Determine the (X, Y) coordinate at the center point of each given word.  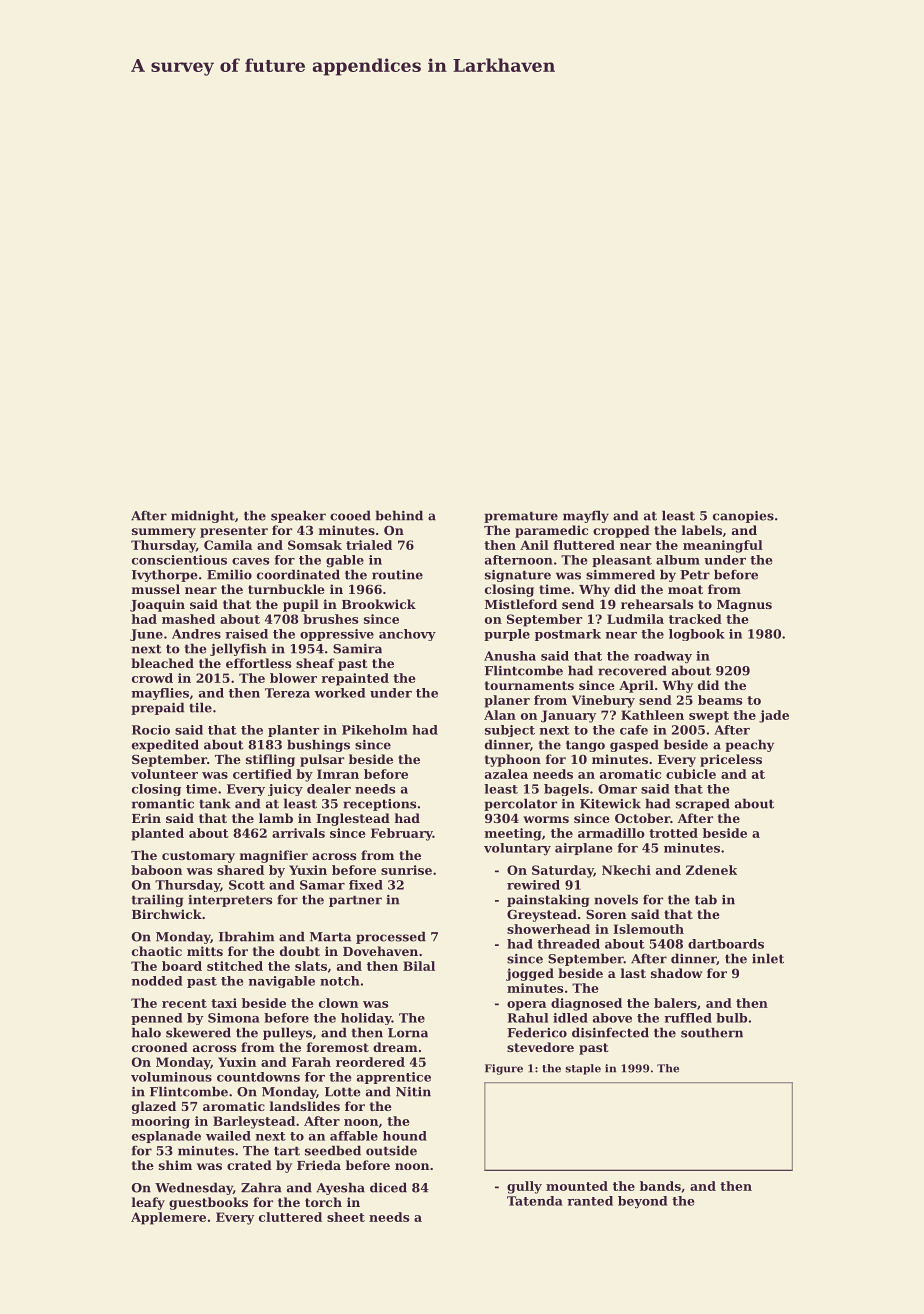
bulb (731, 1018)
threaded (568, 944)
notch (340, 981)
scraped (703, 804)
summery (164, 533)
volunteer (164, 774)
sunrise (406, 870)
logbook (697, 635)
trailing (157, 900)
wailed (228, 1136)
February (402, 834)
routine (397, 575)
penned (156, 1019)
